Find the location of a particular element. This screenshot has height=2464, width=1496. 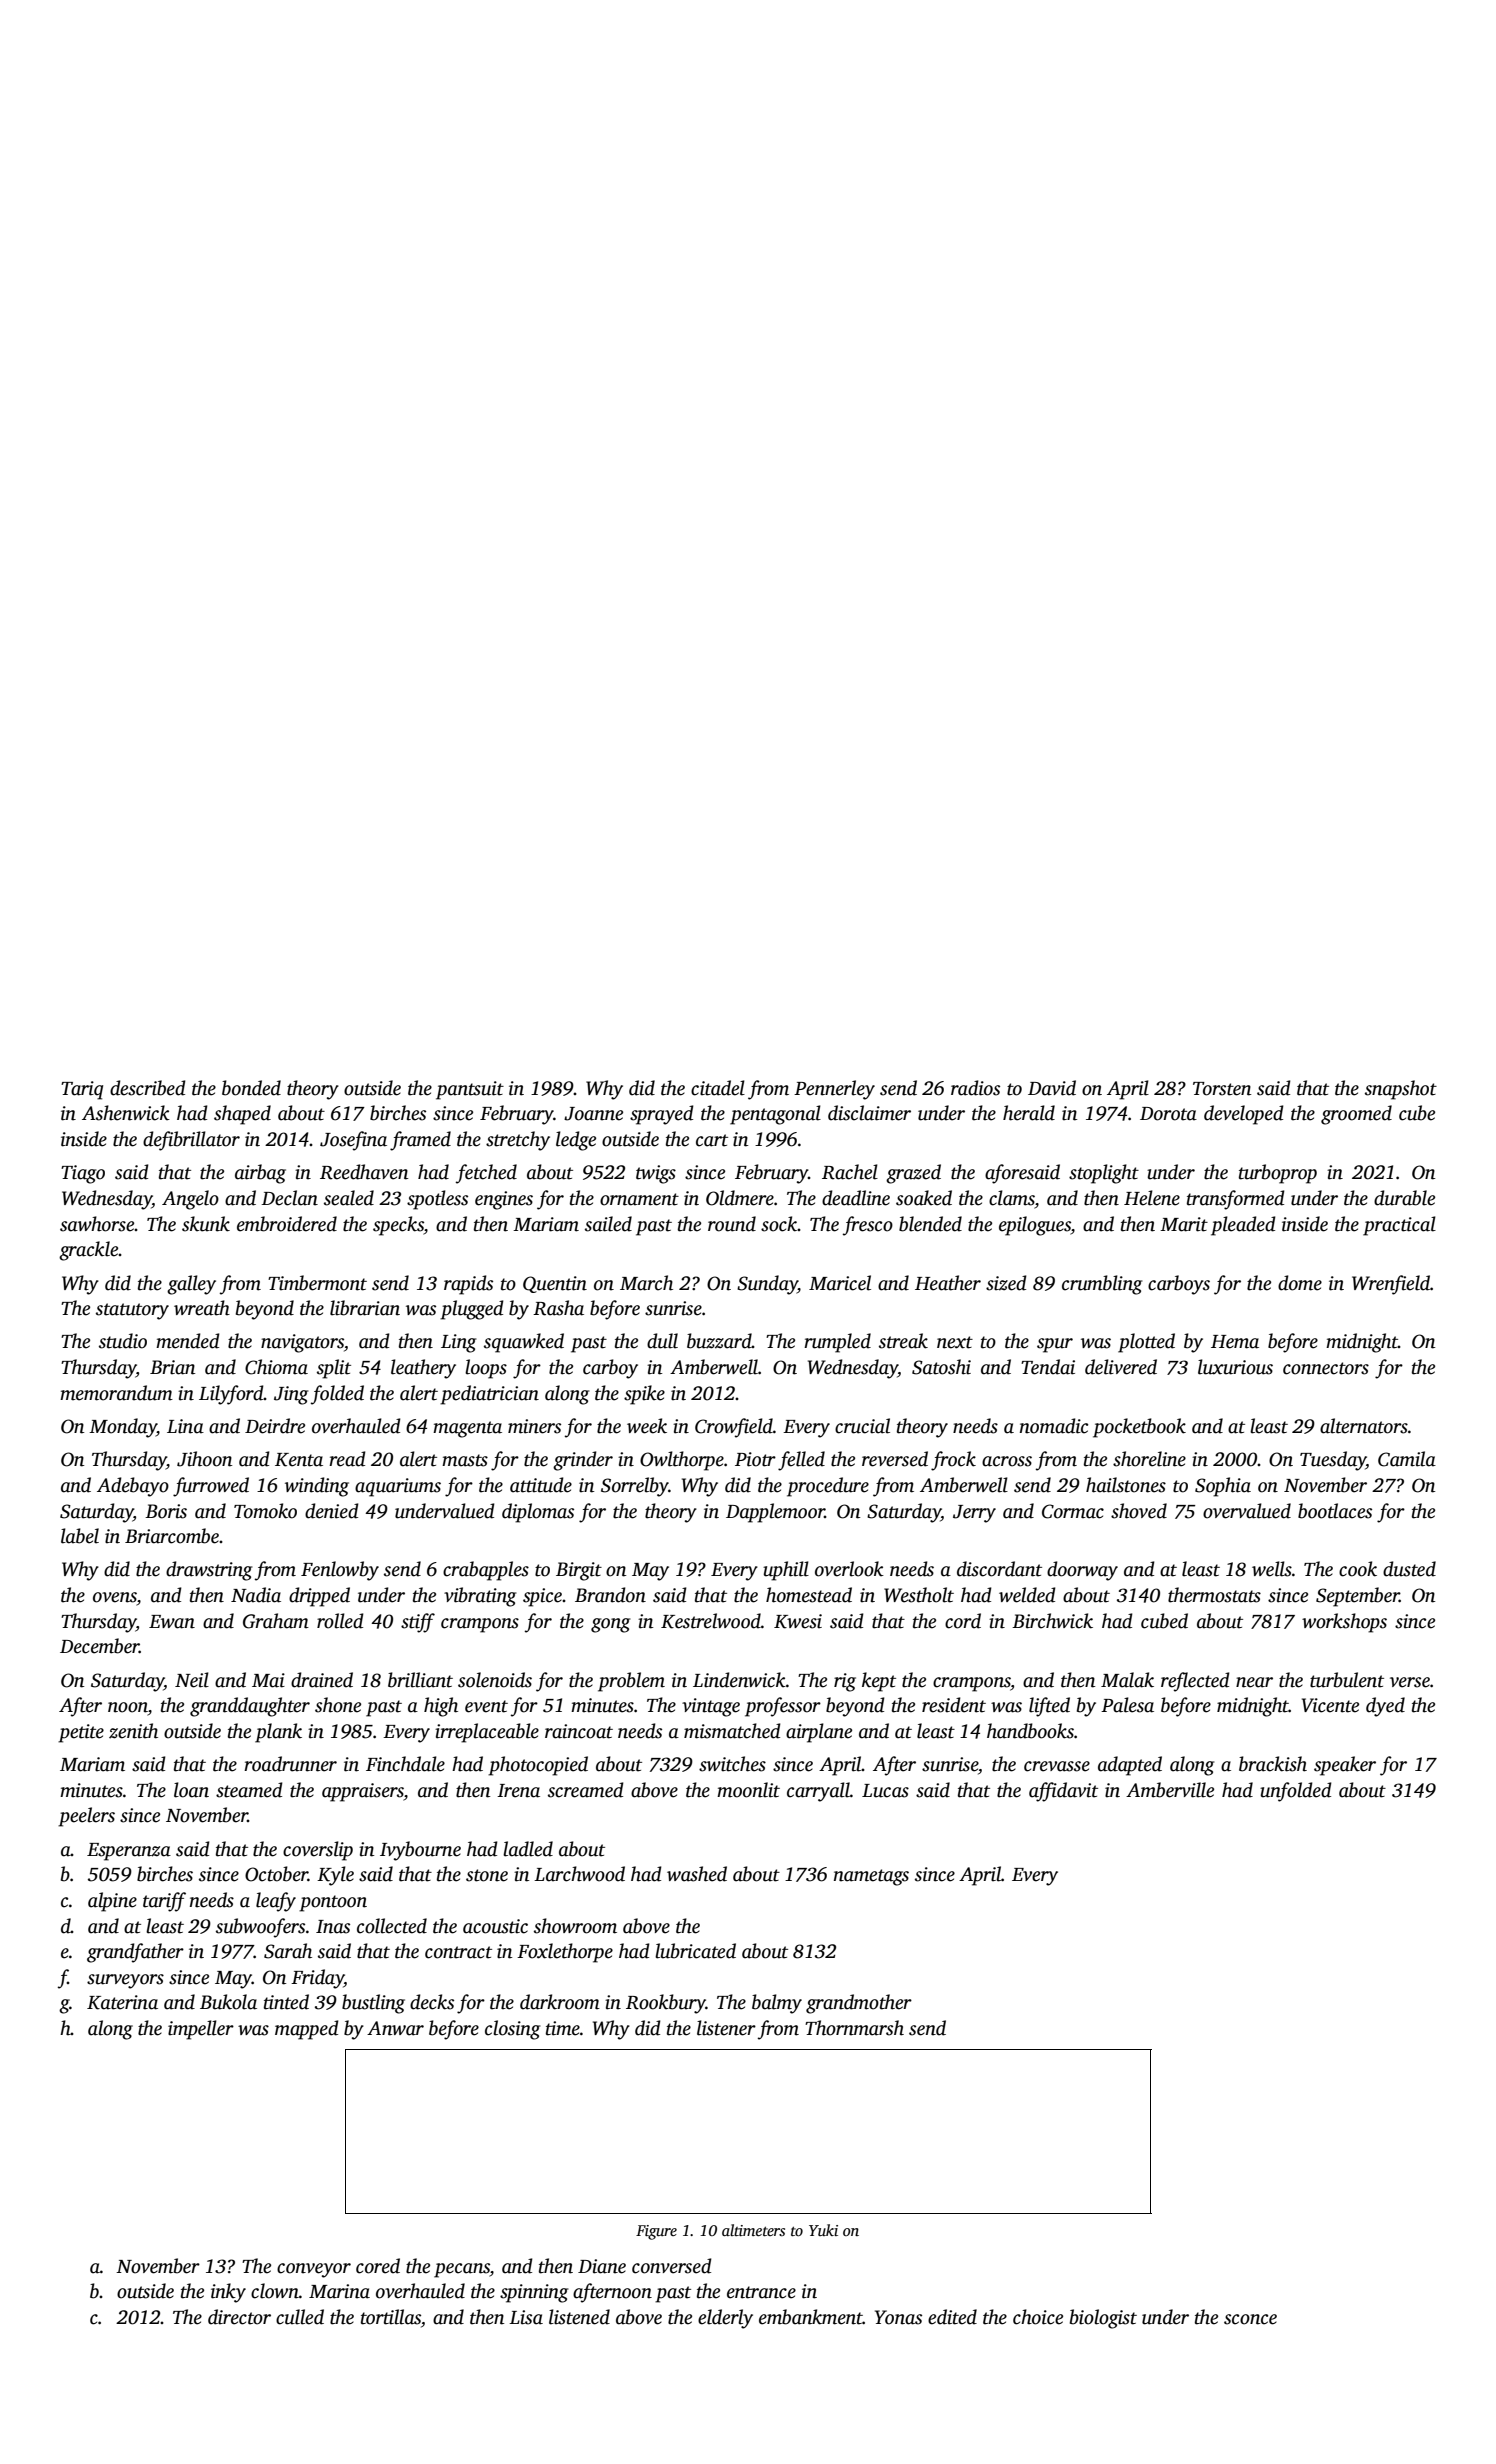

Figure is located at coordinates (656, 2232).
